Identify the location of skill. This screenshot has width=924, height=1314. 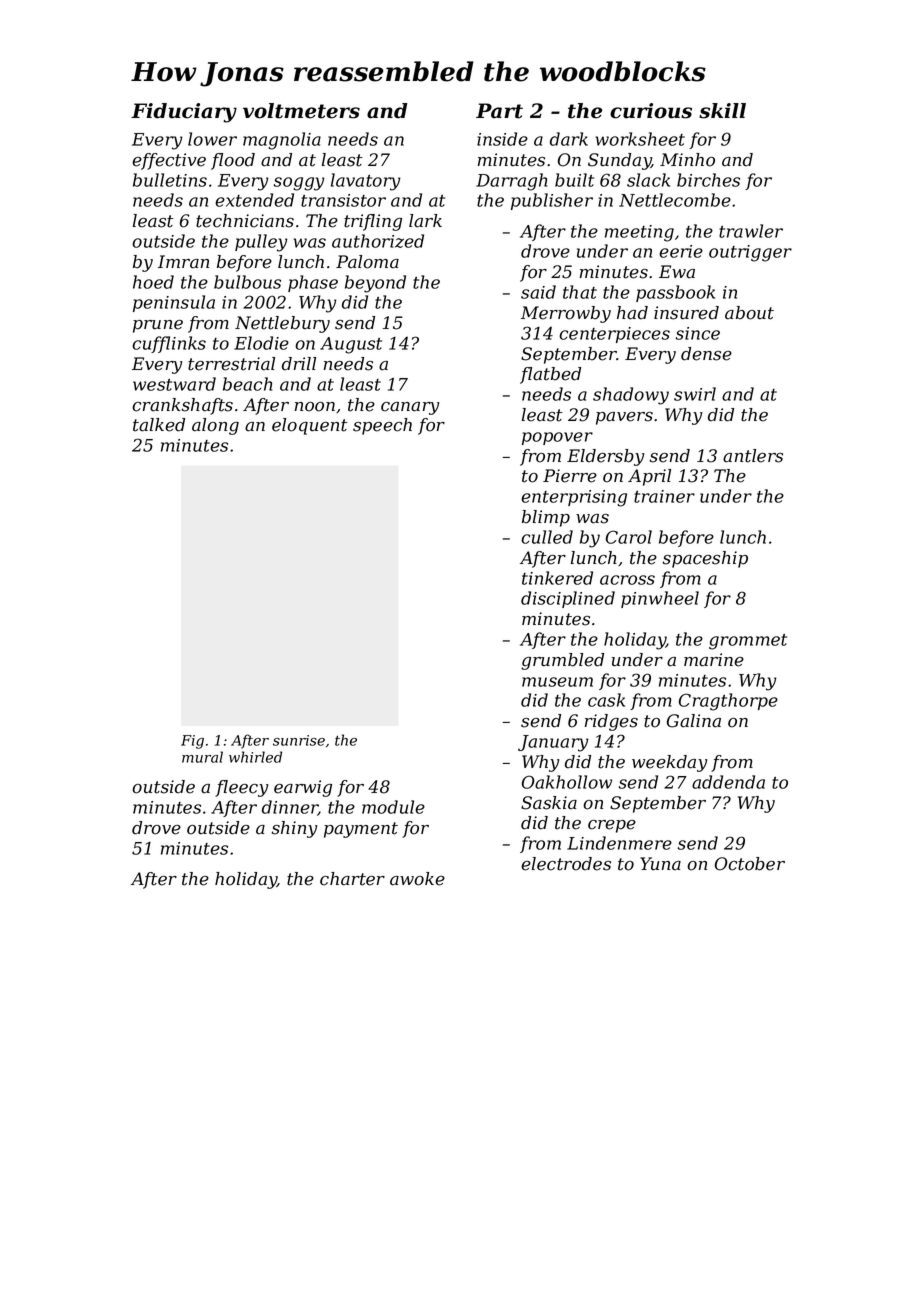
(722, 111).
